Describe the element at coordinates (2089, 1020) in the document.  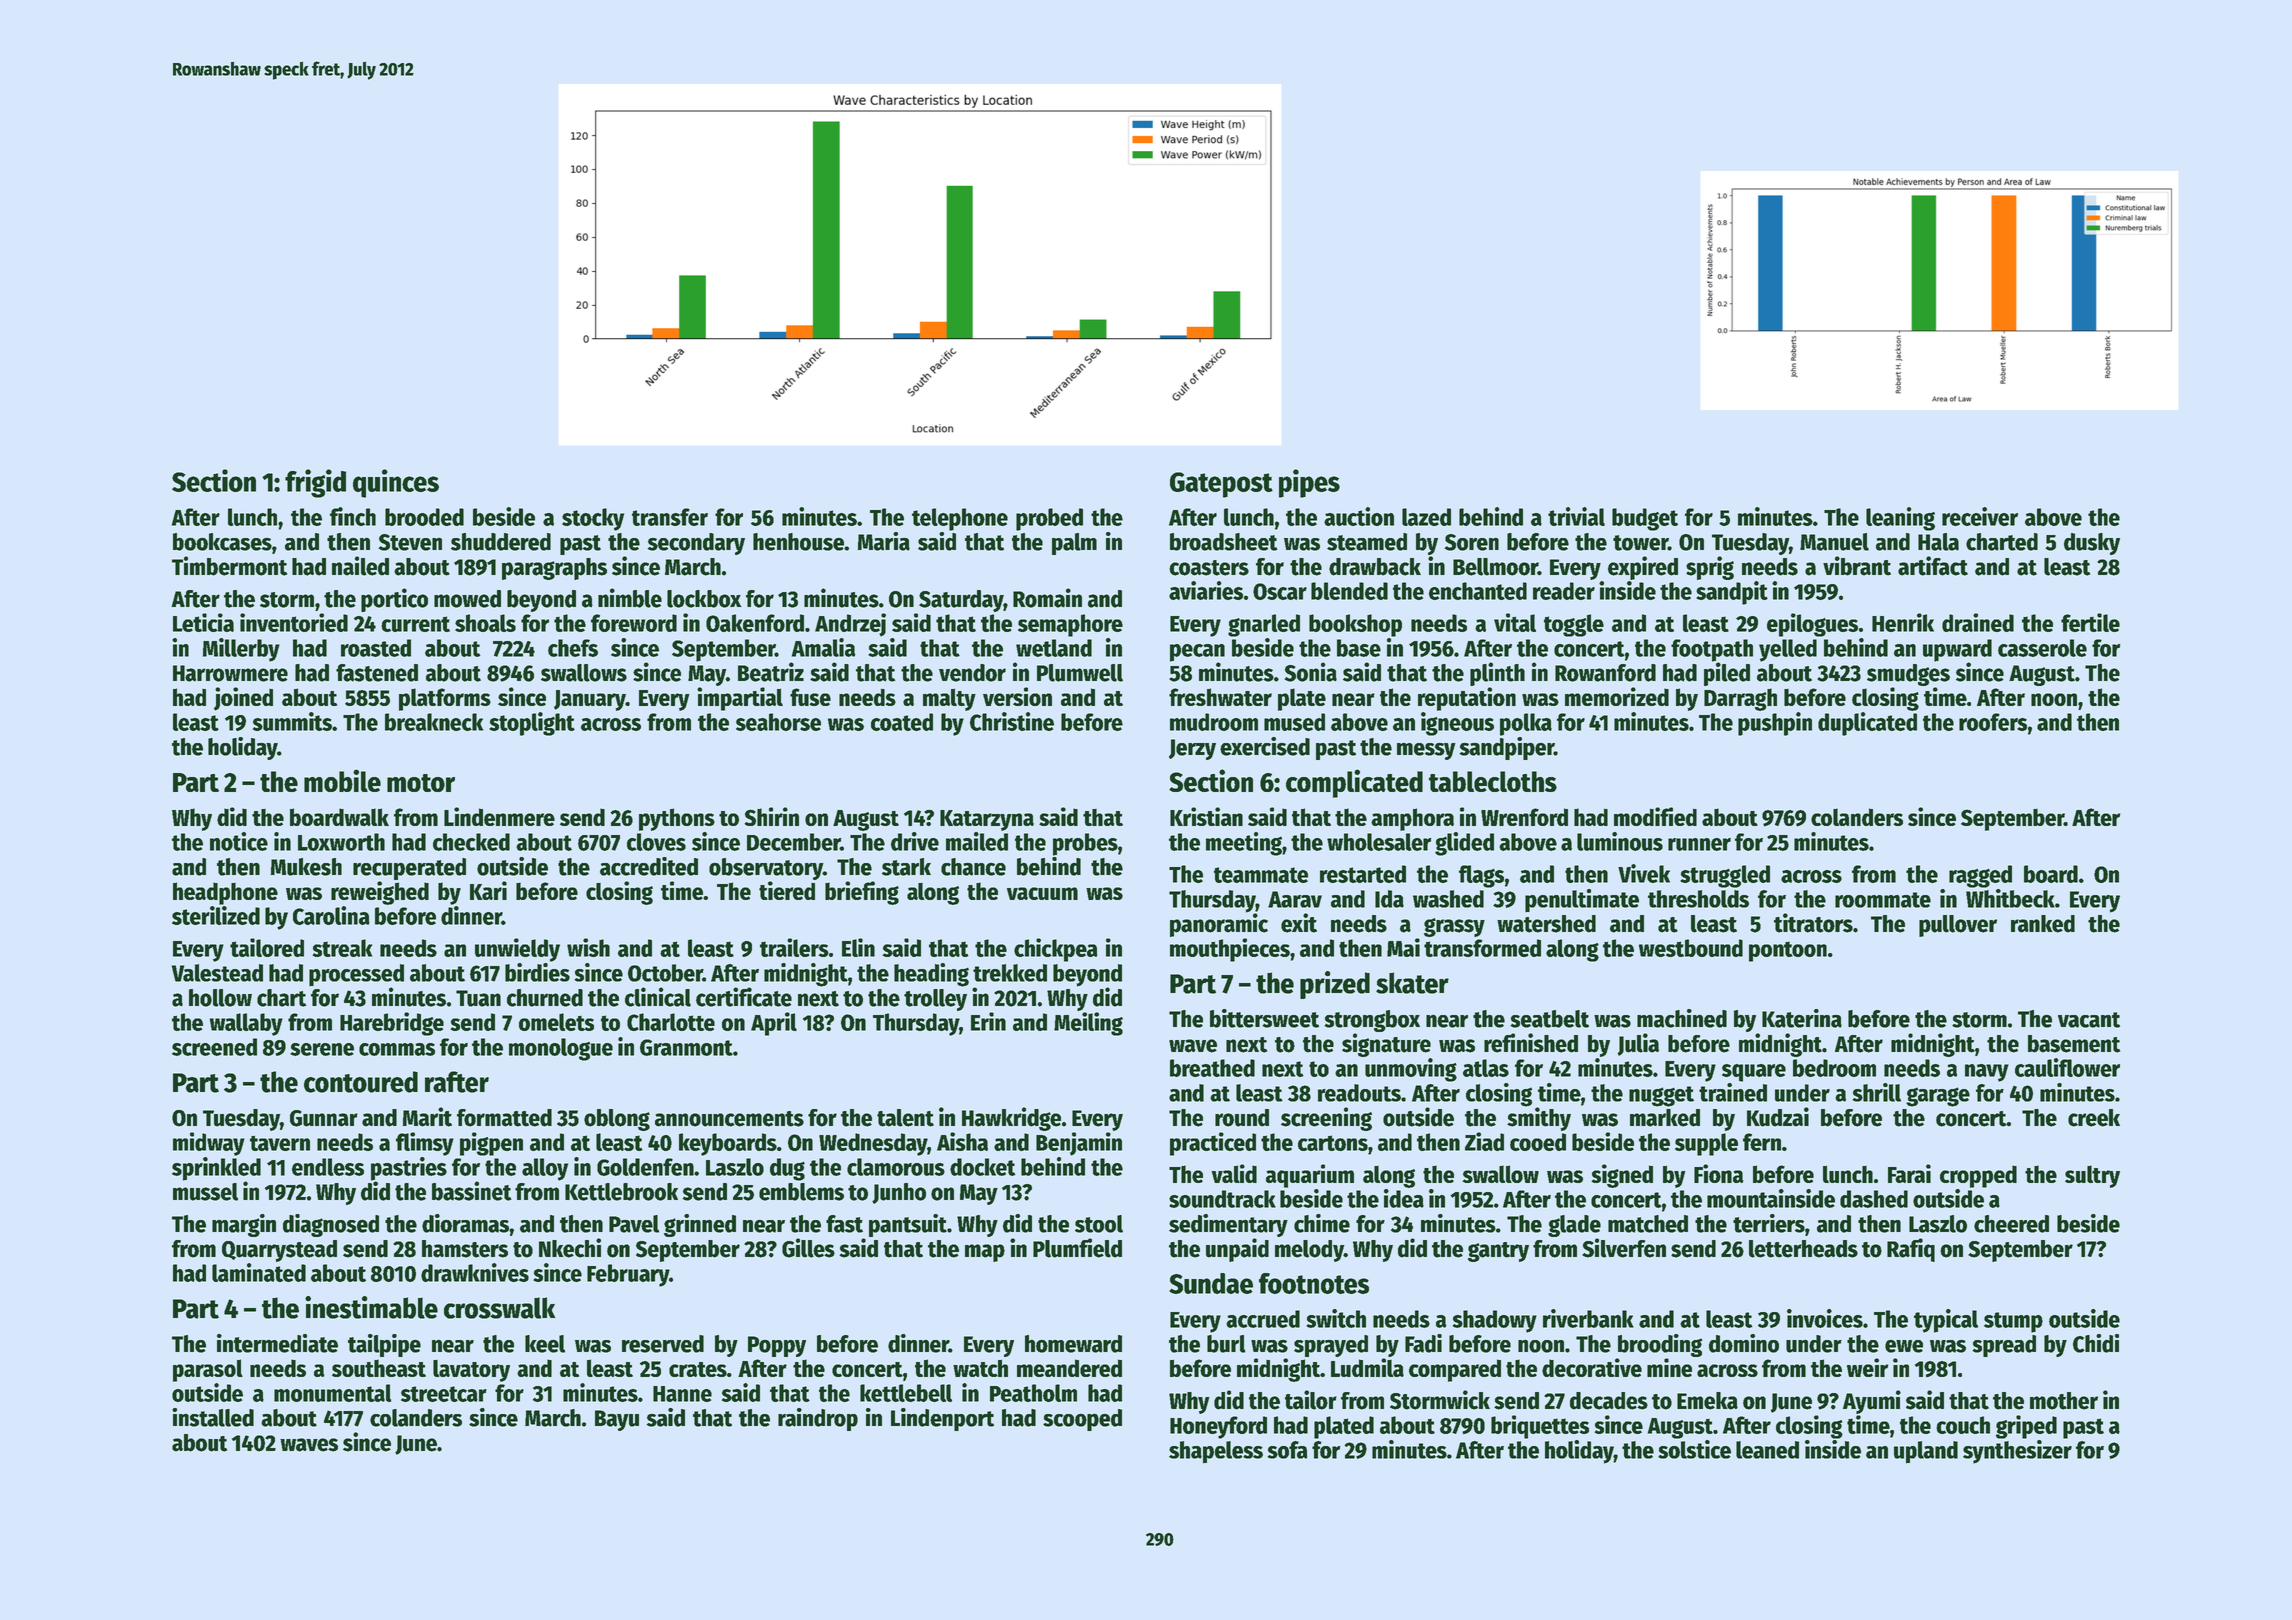
I see `vacant` at that location.
